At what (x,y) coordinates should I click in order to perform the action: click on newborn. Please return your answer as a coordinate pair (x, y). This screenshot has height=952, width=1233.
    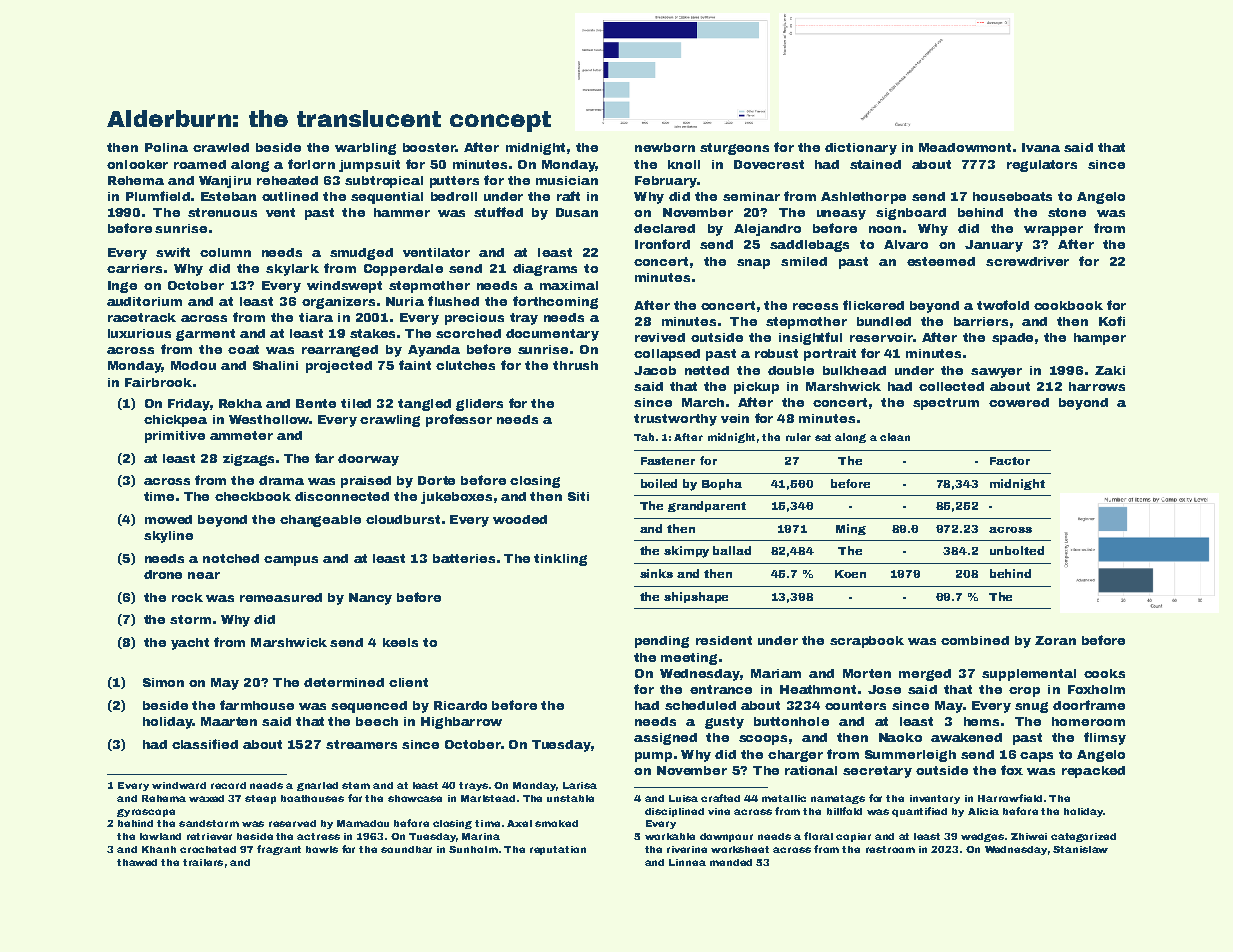
    Looking at the image, I should click on (665, 147).
